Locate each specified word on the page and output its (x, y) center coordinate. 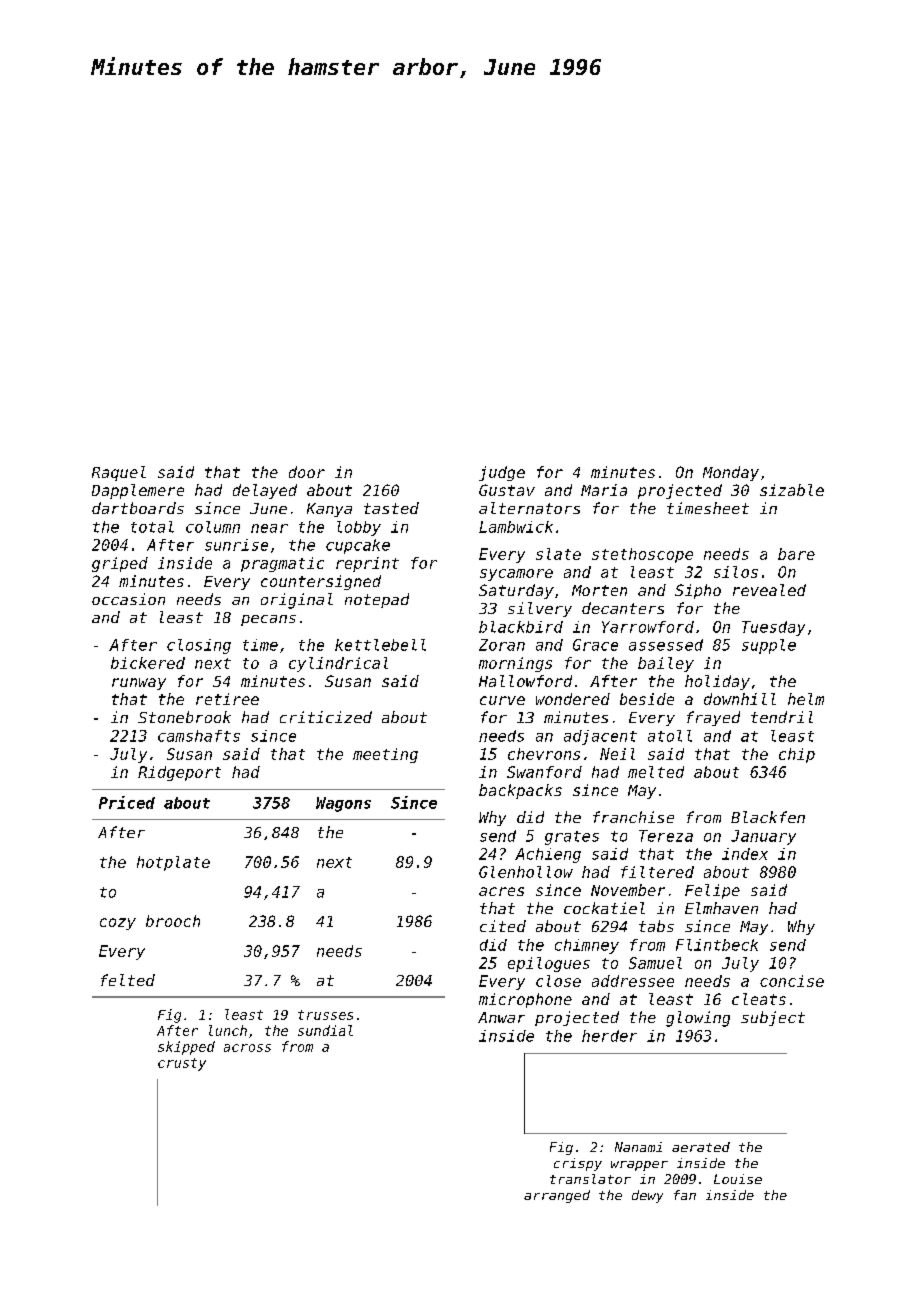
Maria (604, 490)
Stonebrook (184, 717)
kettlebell (380, 645)
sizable (792, 490)
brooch (173, 921)
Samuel (655, 963)
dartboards (138, 508)
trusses (325, 1015)
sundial (325, 1030)
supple (769, 646)
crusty (182, 1064)
